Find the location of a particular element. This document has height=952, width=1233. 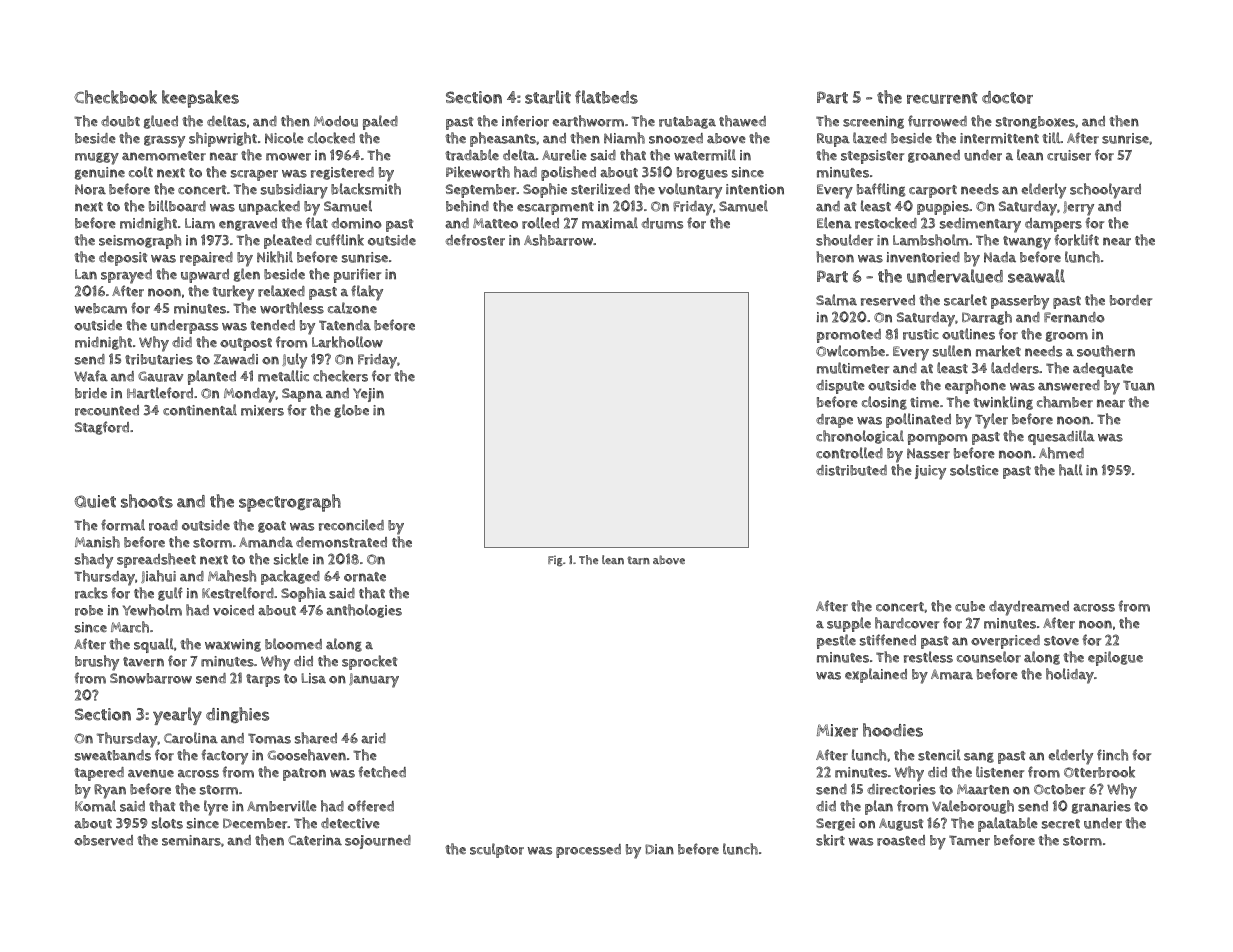

unpacked is located at coordinates (269, 207).
